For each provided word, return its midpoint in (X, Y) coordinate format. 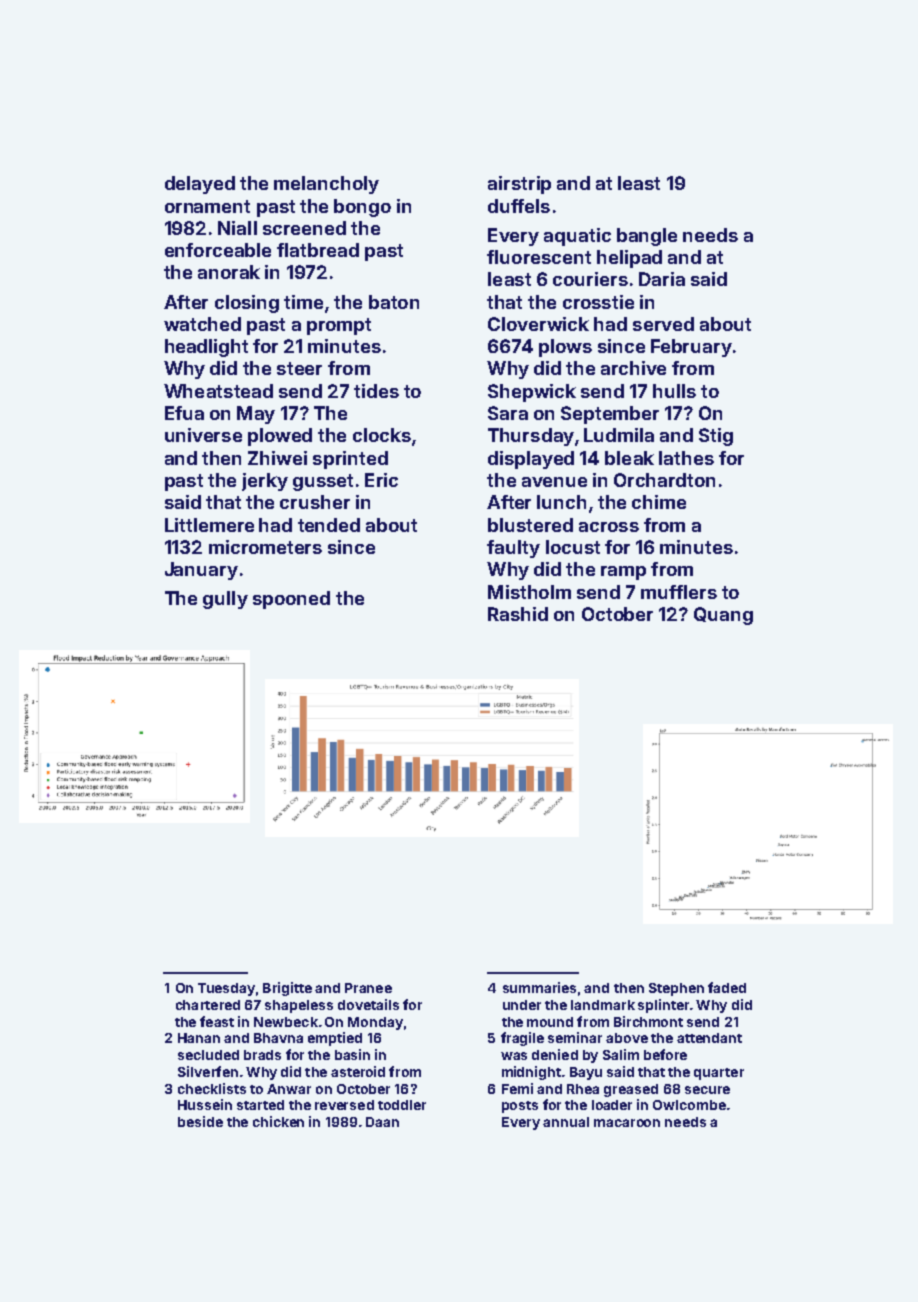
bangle (647, 237)
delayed (200, 185)
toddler (402, 1105)
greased (631, 1090)
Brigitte (287, 989)
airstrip (519, 185)
